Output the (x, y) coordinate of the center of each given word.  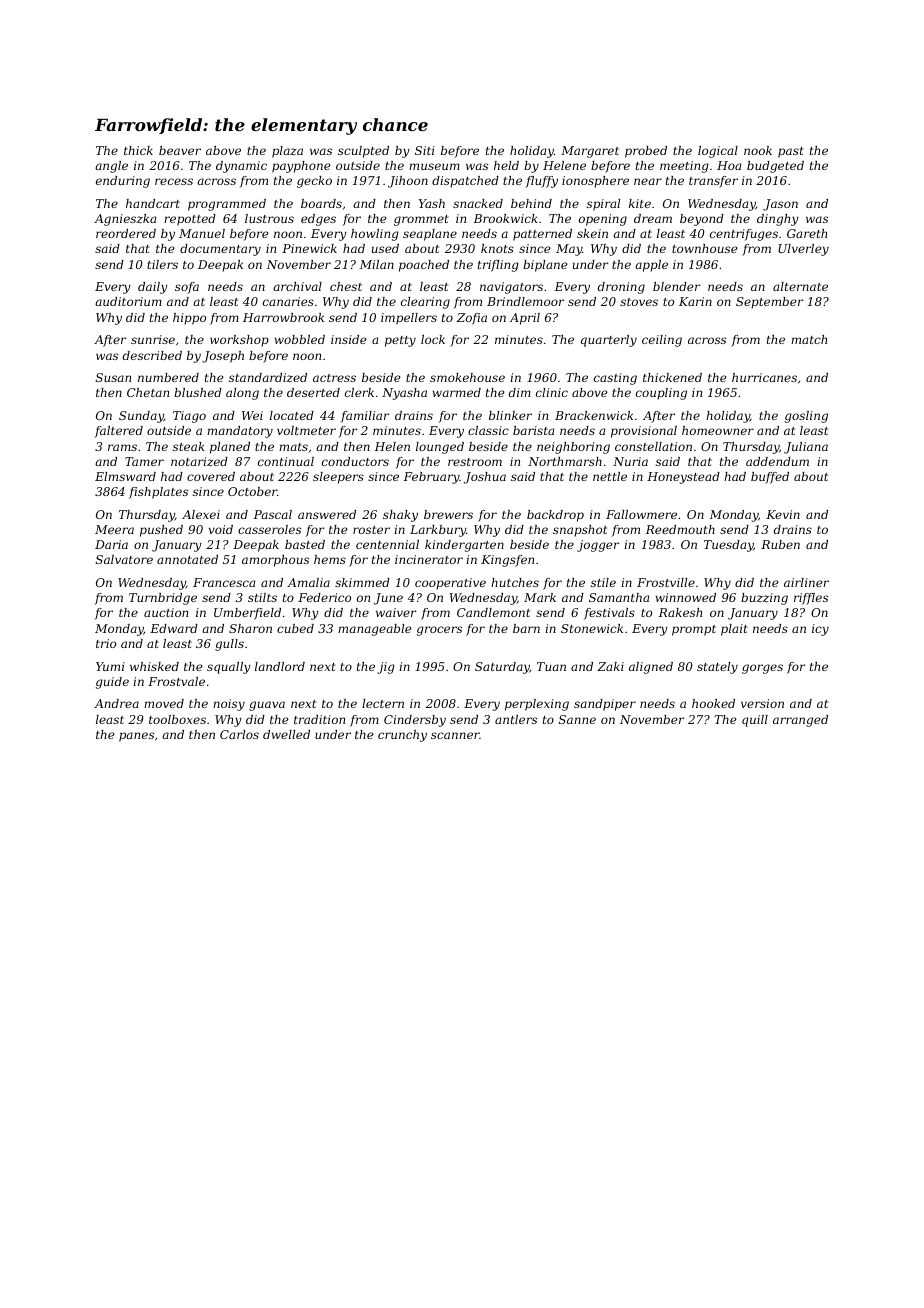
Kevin (783, 514)
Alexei (201, 514)
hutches (515, 582)
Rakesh (680, 612)
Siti (425, 150)
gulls (229, 645)
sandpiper (605, 705)
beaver (180, 150)
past (791, 152)
